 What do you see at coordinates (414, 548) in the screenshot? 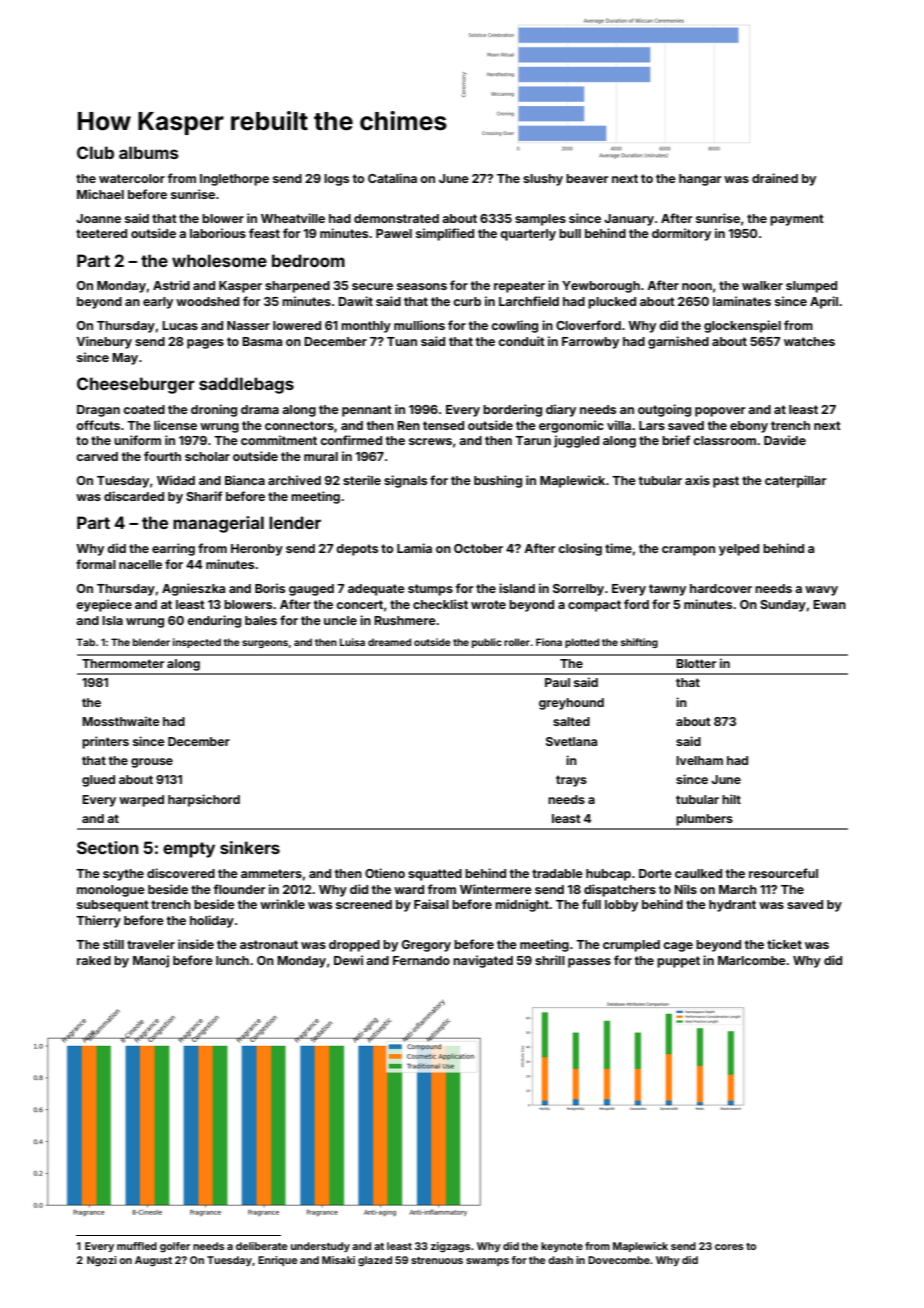
I see `Lamia` at bounding box center [414, 548].
